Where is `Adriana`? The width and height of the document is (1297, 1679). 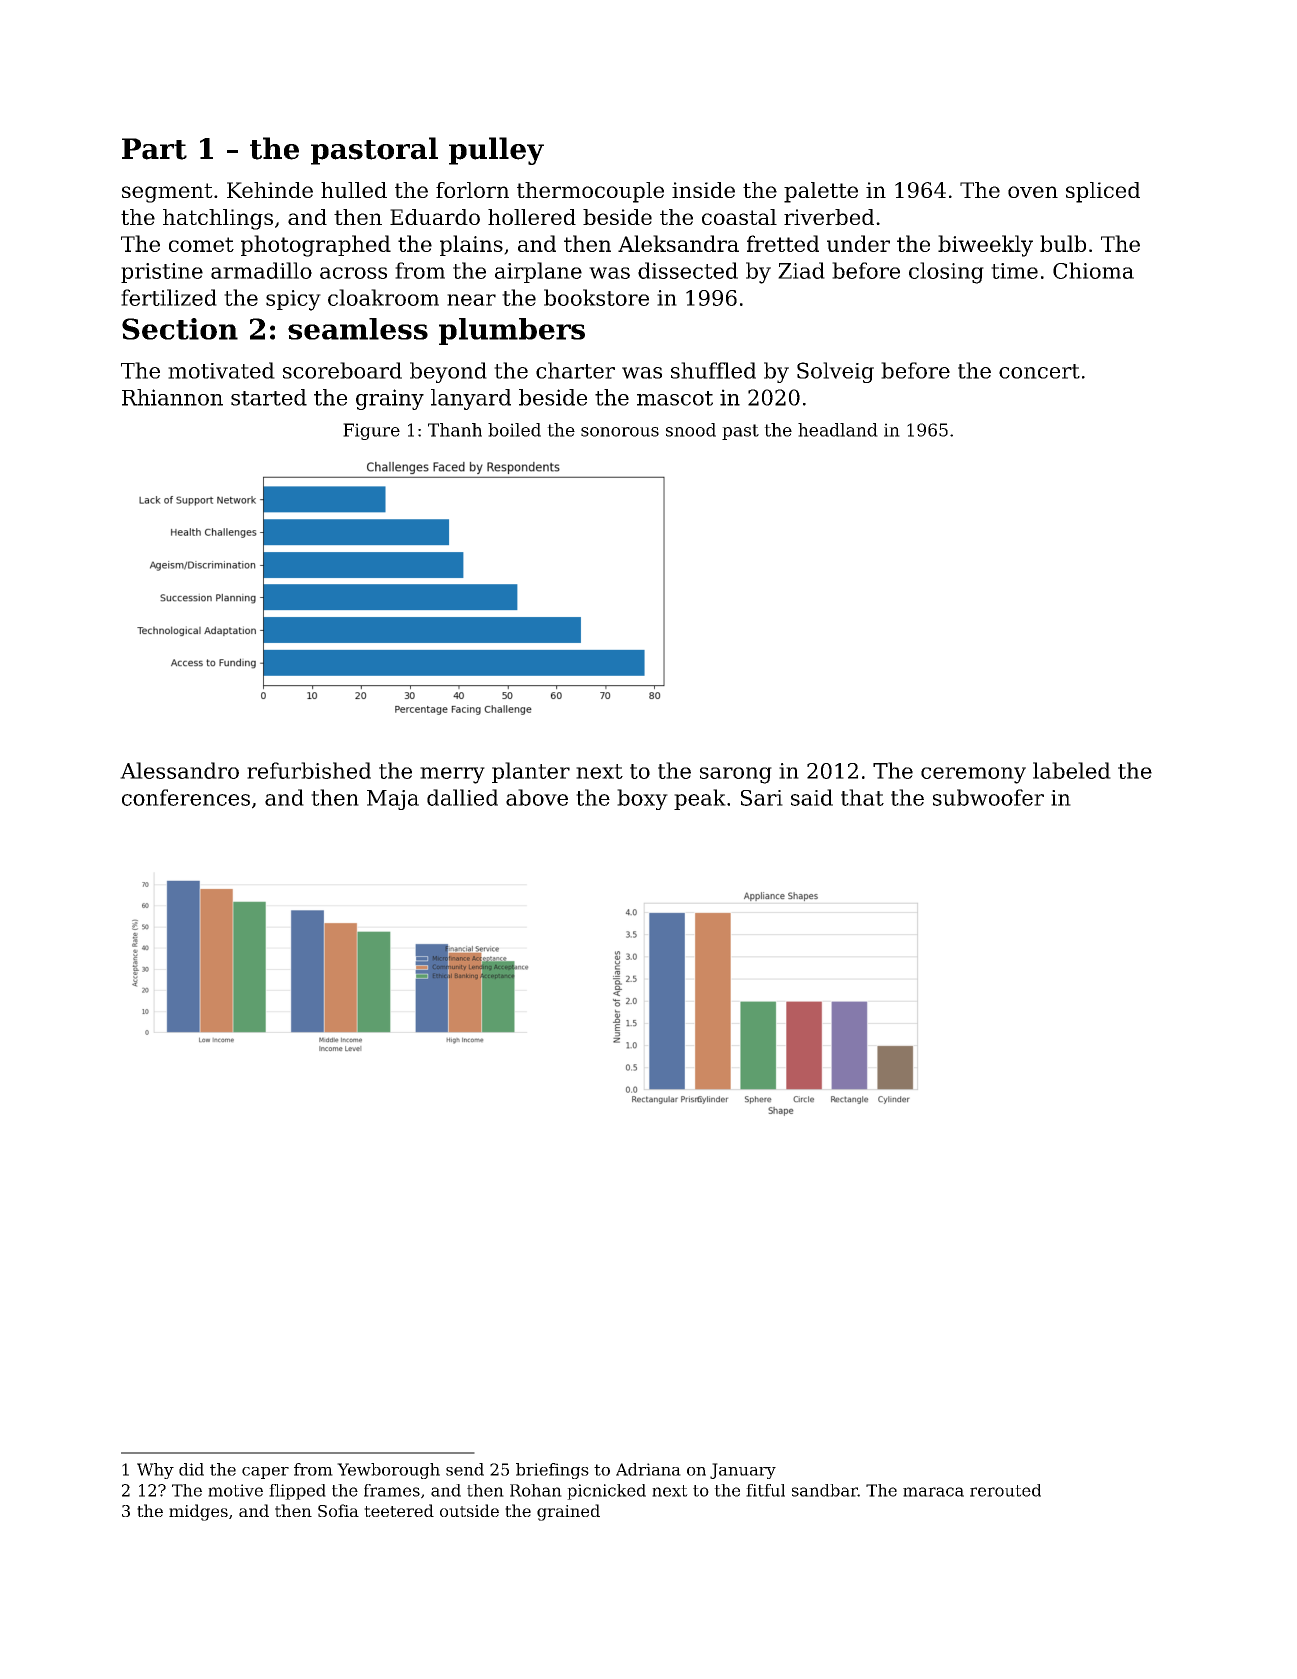 Adriana is located at coordinates (648, 1469).
